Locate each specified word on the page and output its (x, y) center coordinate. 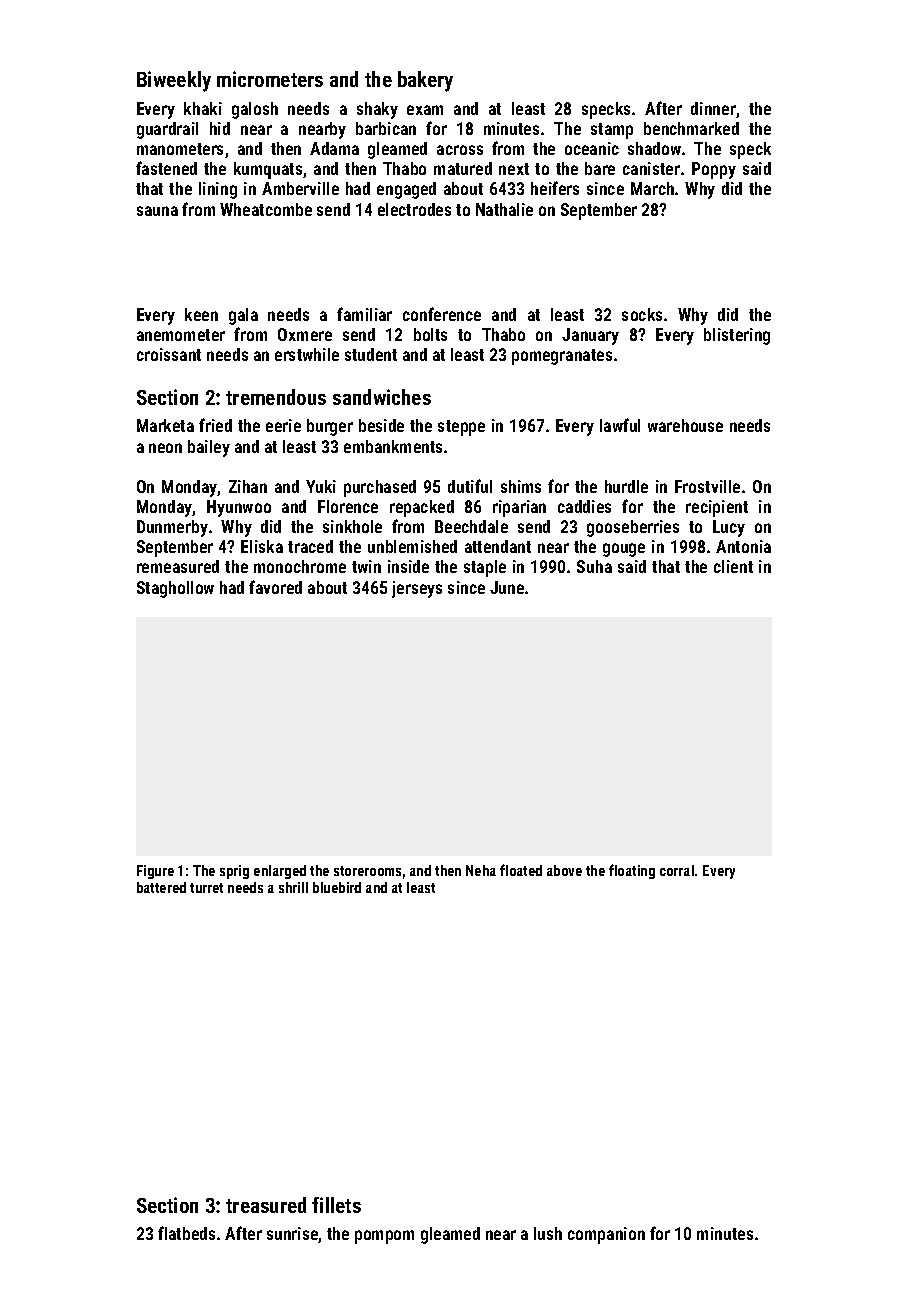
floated (521, 870)
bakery (425, 81)
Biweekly (174, 81)
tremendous (276, 397)
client (733, 566)
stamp (612, 131)
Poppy (714, 170)
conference (442, 314)
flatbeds (186, 1233)
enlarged (280, 872)
